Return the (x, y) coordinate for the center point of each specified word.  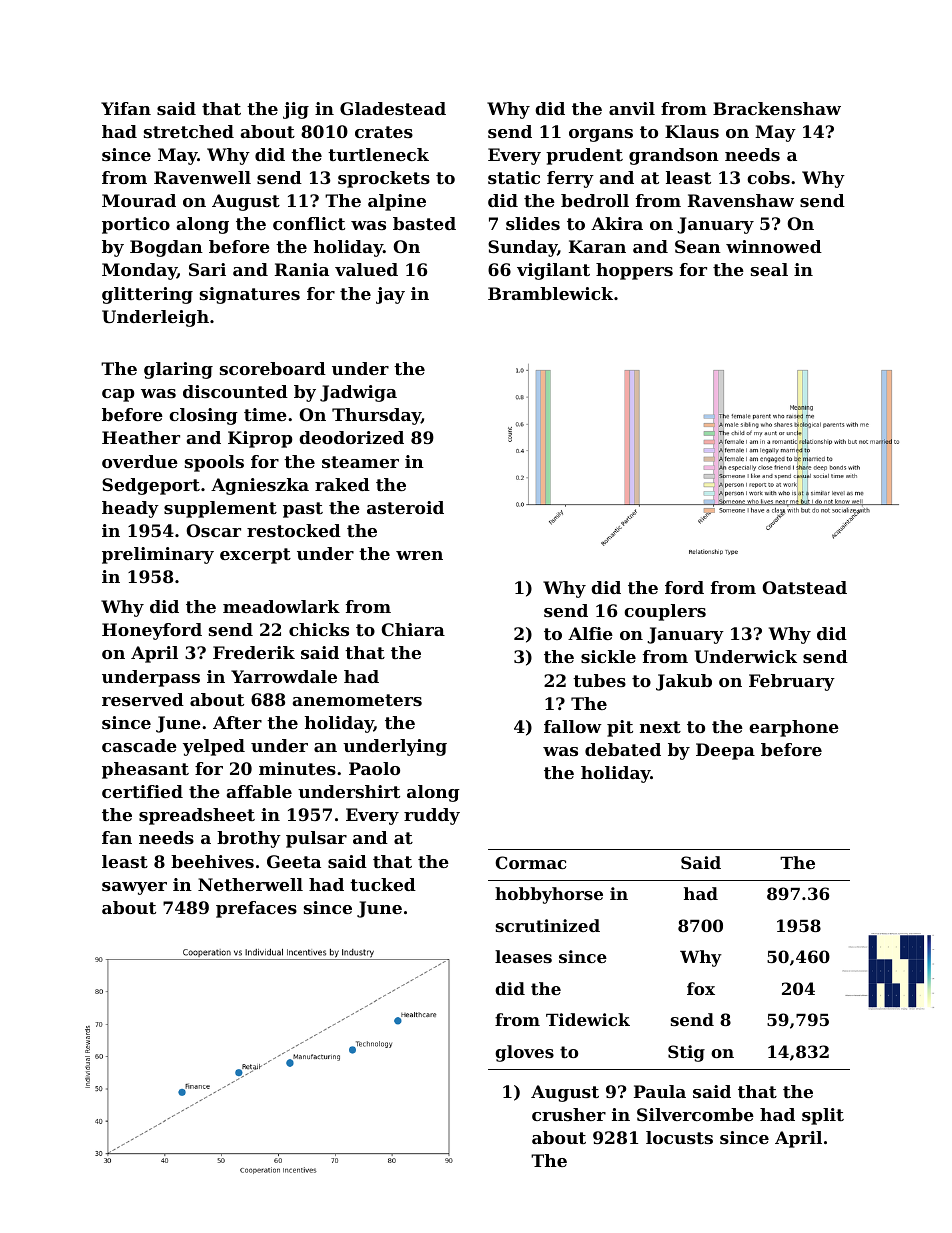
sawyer (134, 888)
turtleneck (378, 154)
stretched (189, 131)
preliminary (158, 555)
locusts (679, 1137)
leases (523, 956)
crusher (569, 1114)
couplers (665, 612)
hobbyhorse (549, 895)
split (823, 1116)
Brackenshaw (777, 108)
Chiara (413, 629)
